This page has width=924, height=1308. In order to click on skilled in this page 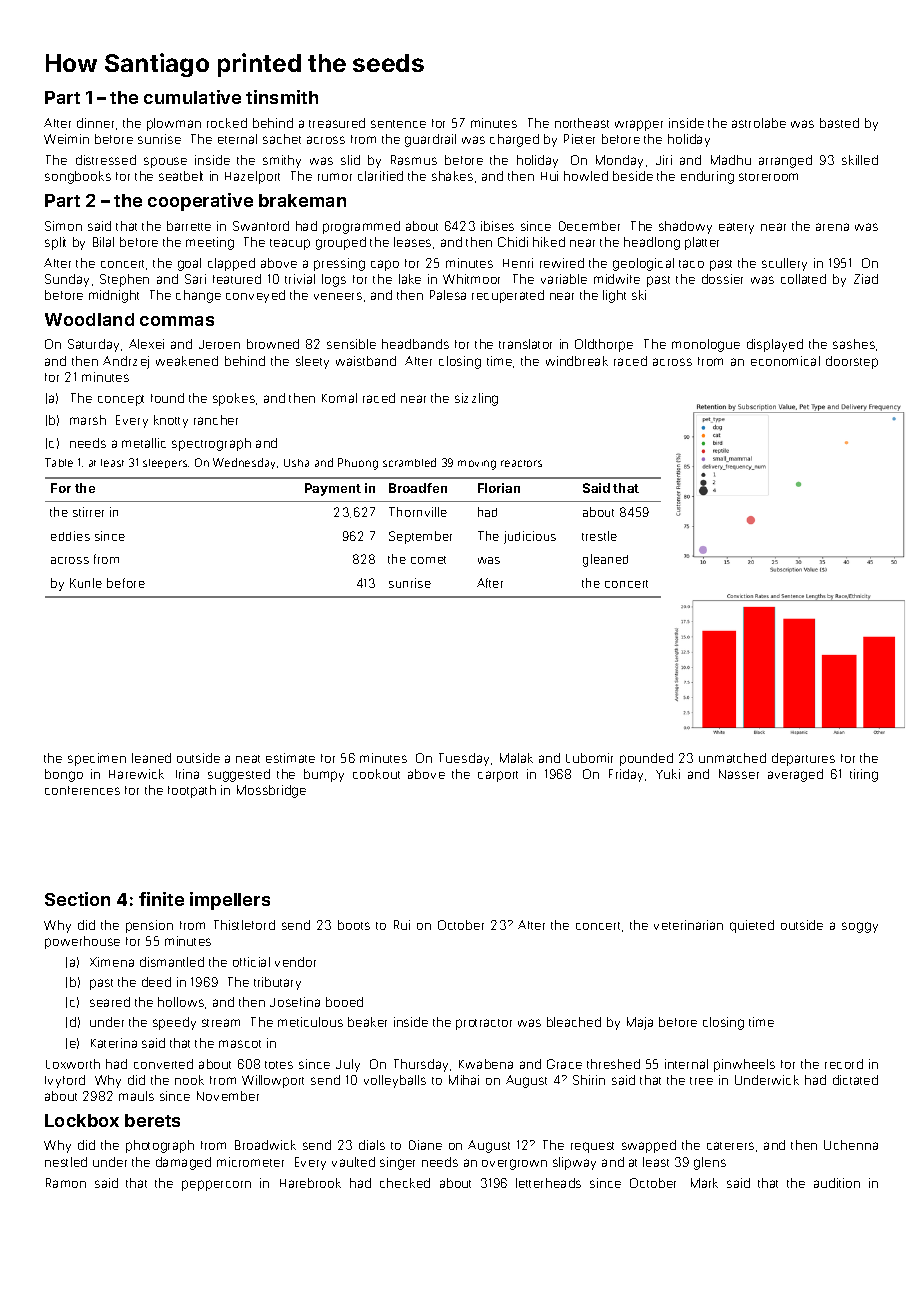, I will do `click(860, 160)`.
